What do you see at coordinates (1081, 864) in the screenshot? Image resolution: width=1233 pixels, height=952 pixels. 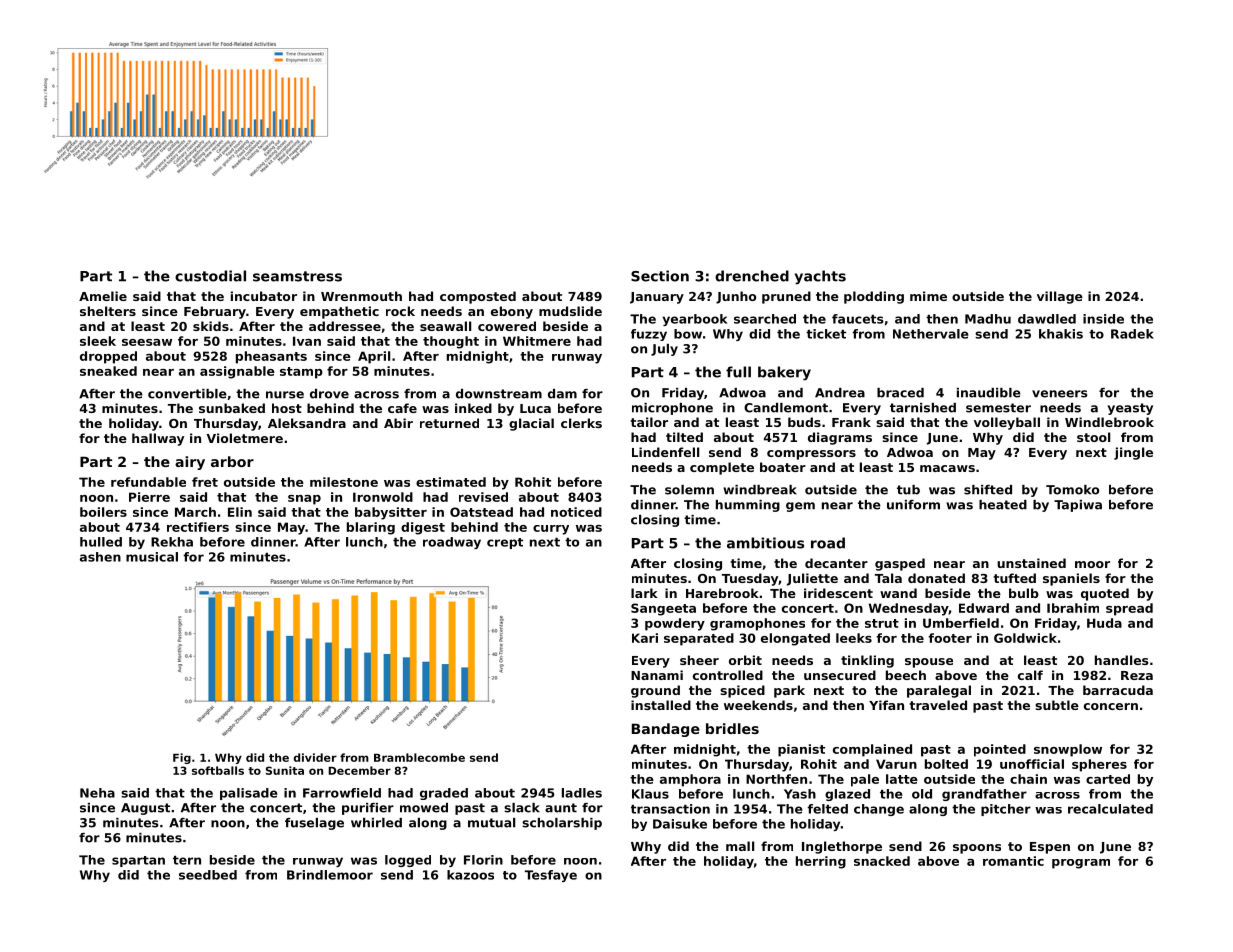 I see `program` at bounding box center [1081, 864].
